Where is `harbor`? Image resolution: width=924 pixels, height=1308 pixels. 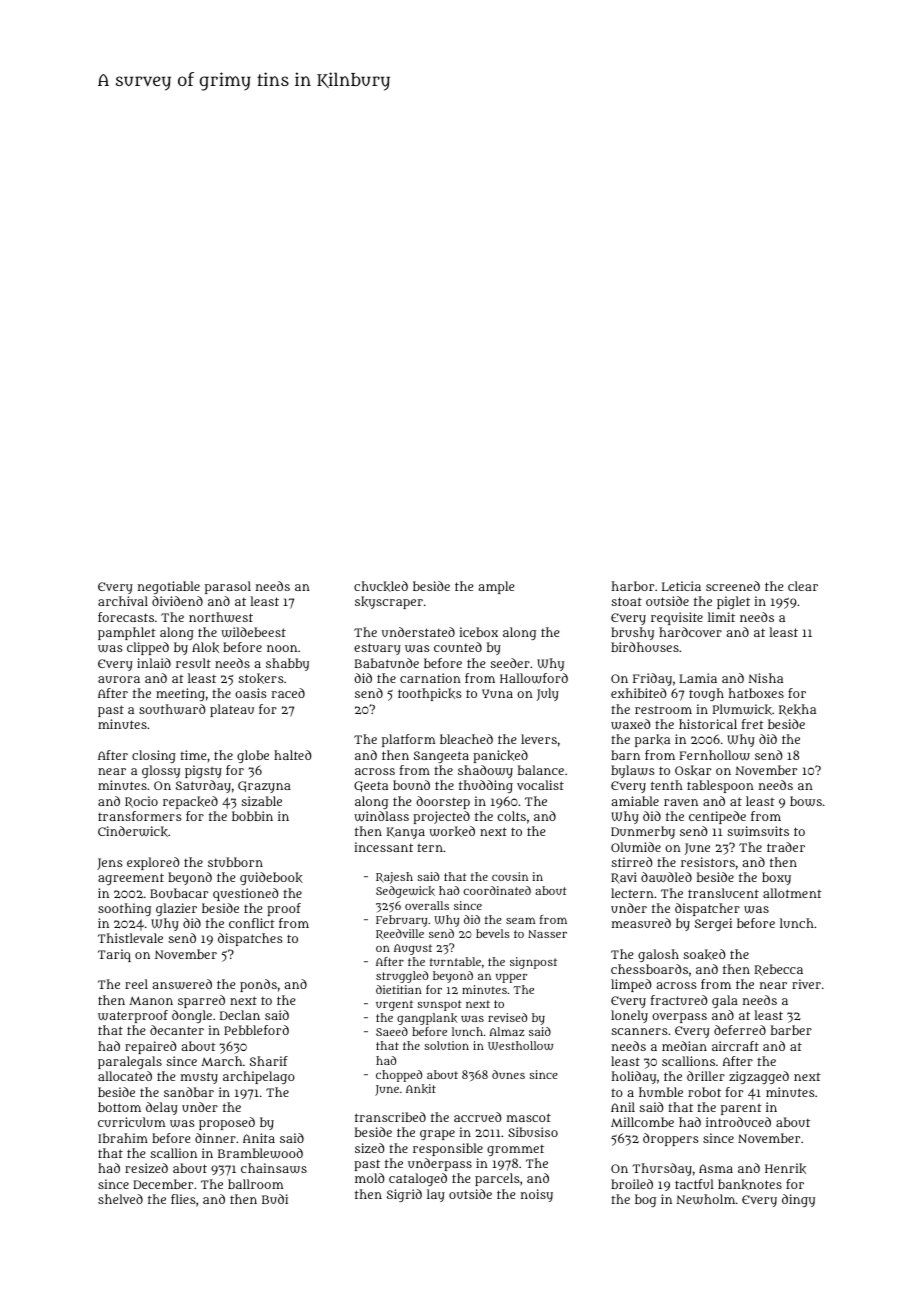
harbor is located at coordinates (633, 586).
